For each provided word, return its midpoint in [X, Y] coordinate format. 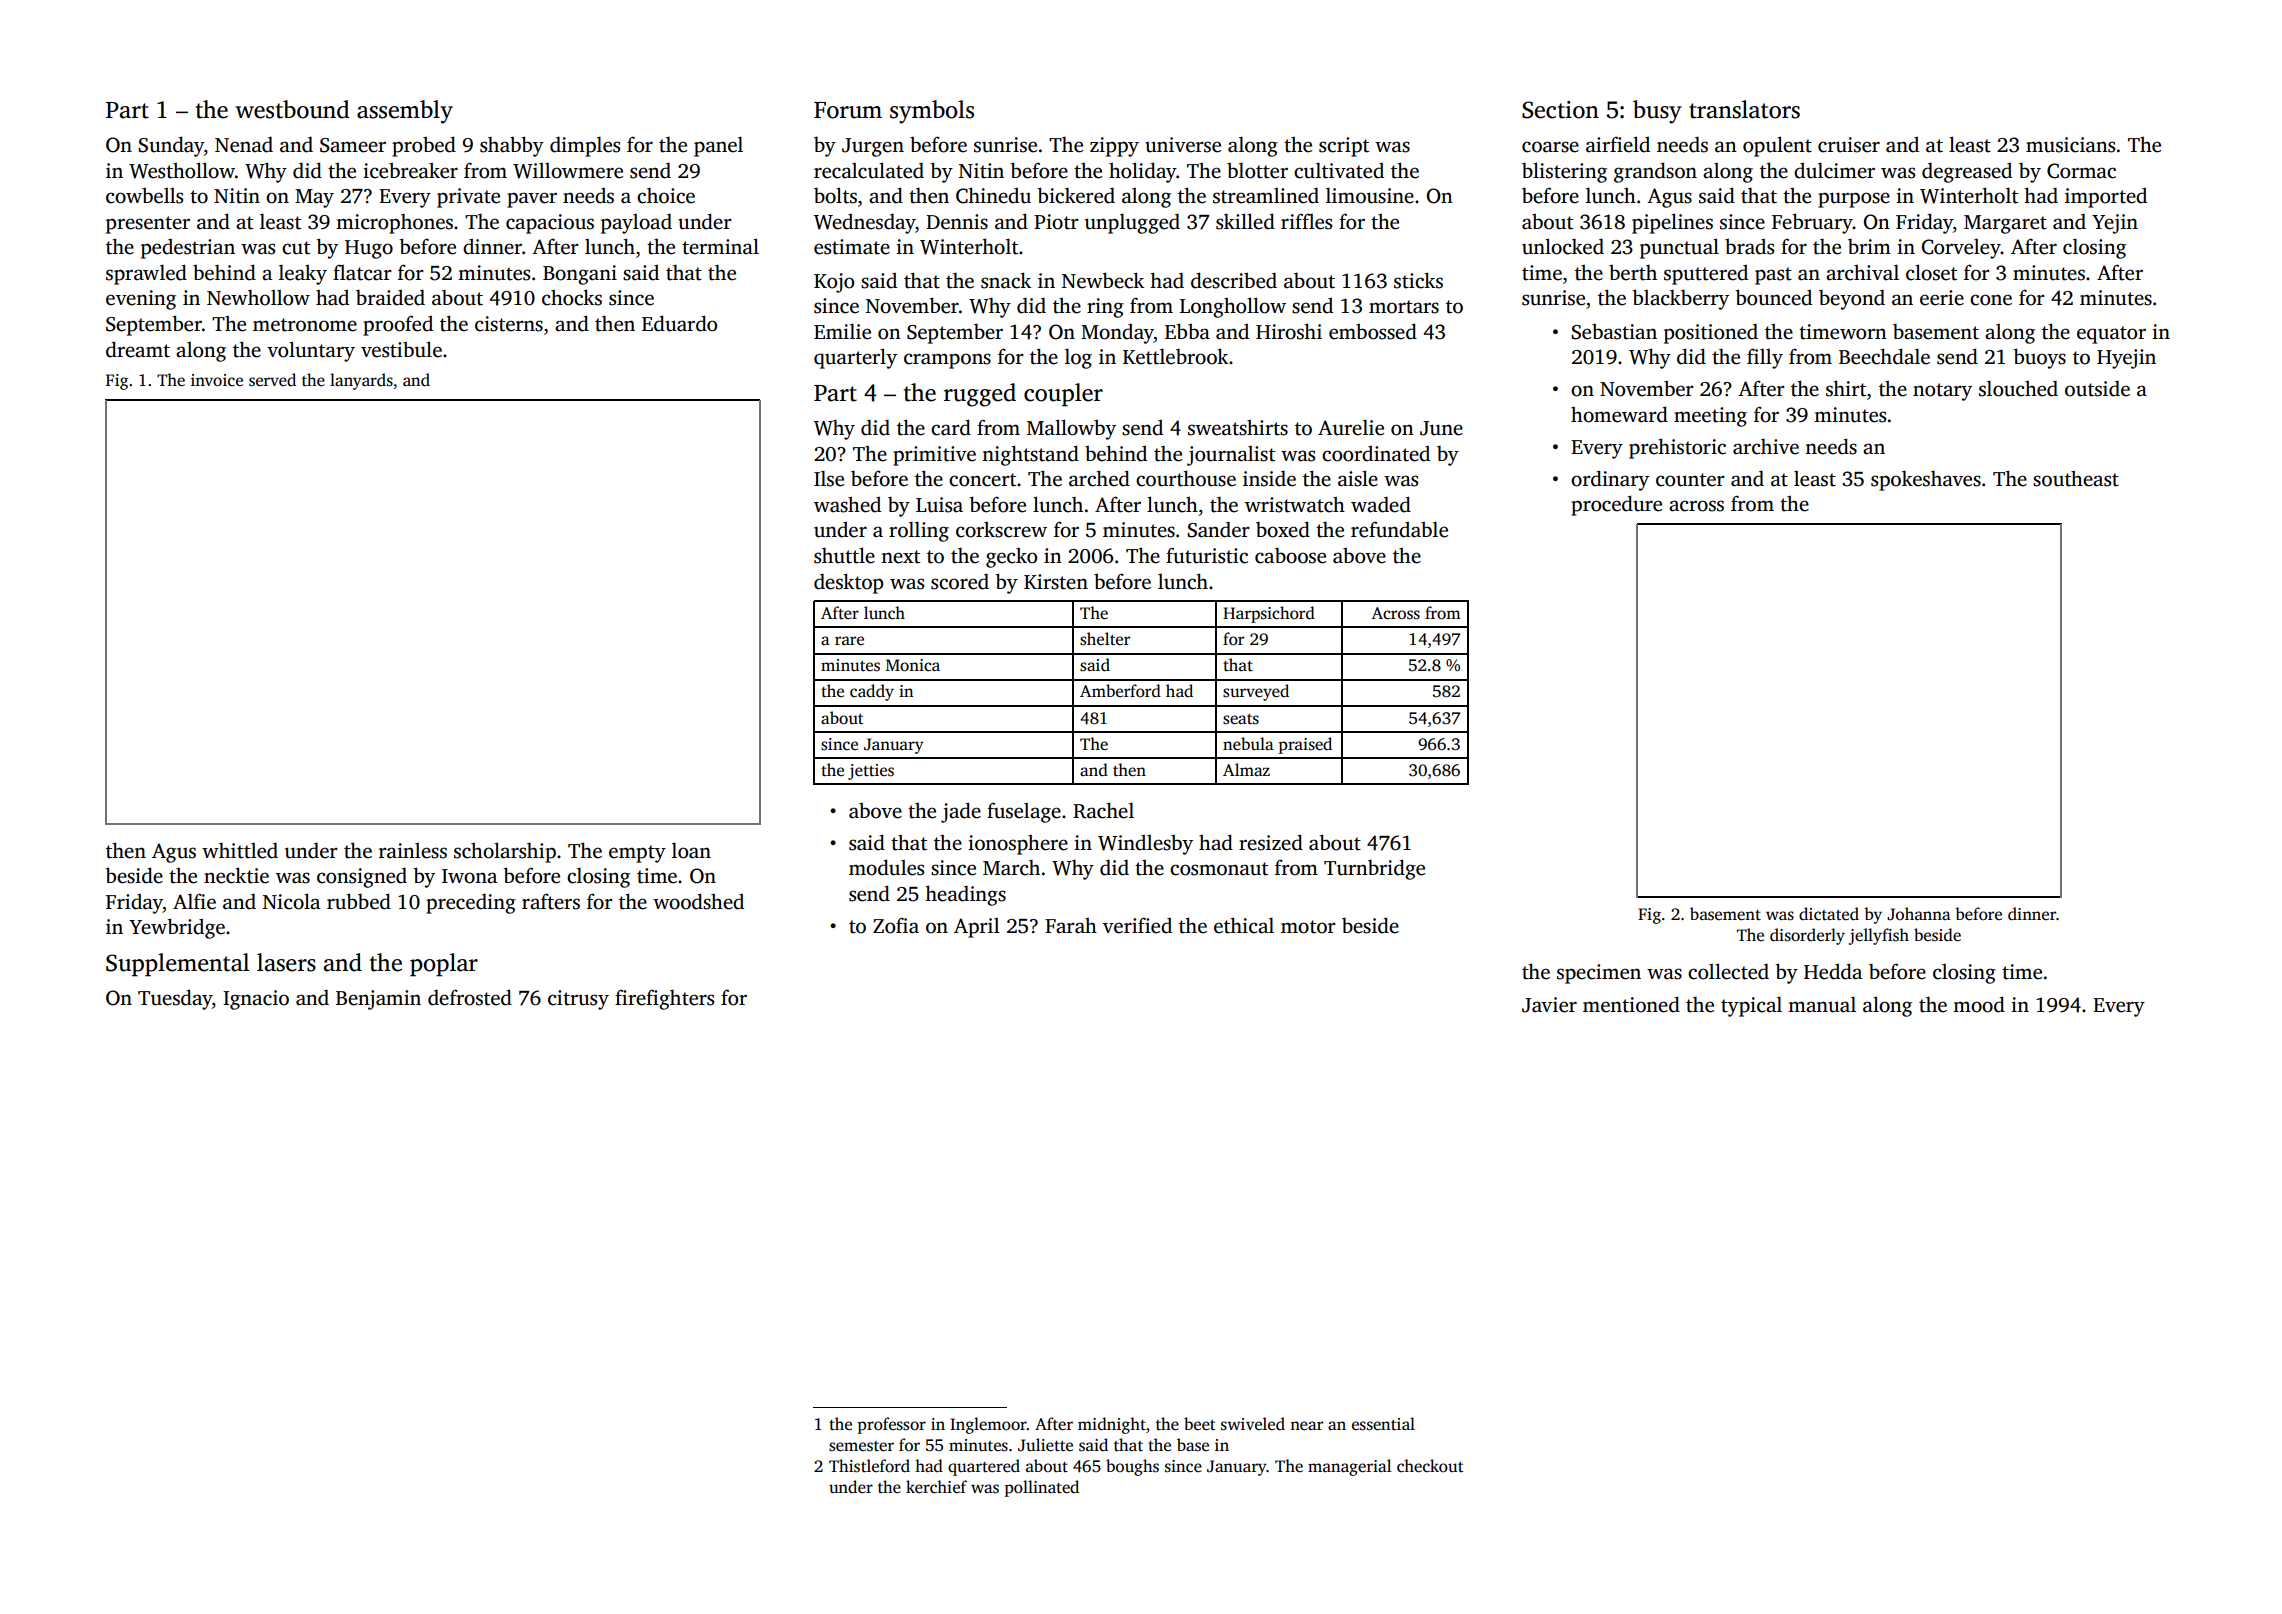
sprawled [146, 274]
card [951, 427]
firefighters [664, 999]
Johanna [1919, 914]
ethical [1244, 925]
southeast [2076, 479]
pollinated [1042, 1488]
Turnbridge [1374, 869]
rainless [413, 851]
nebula [1248, 744]
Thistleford [869, 1466]
